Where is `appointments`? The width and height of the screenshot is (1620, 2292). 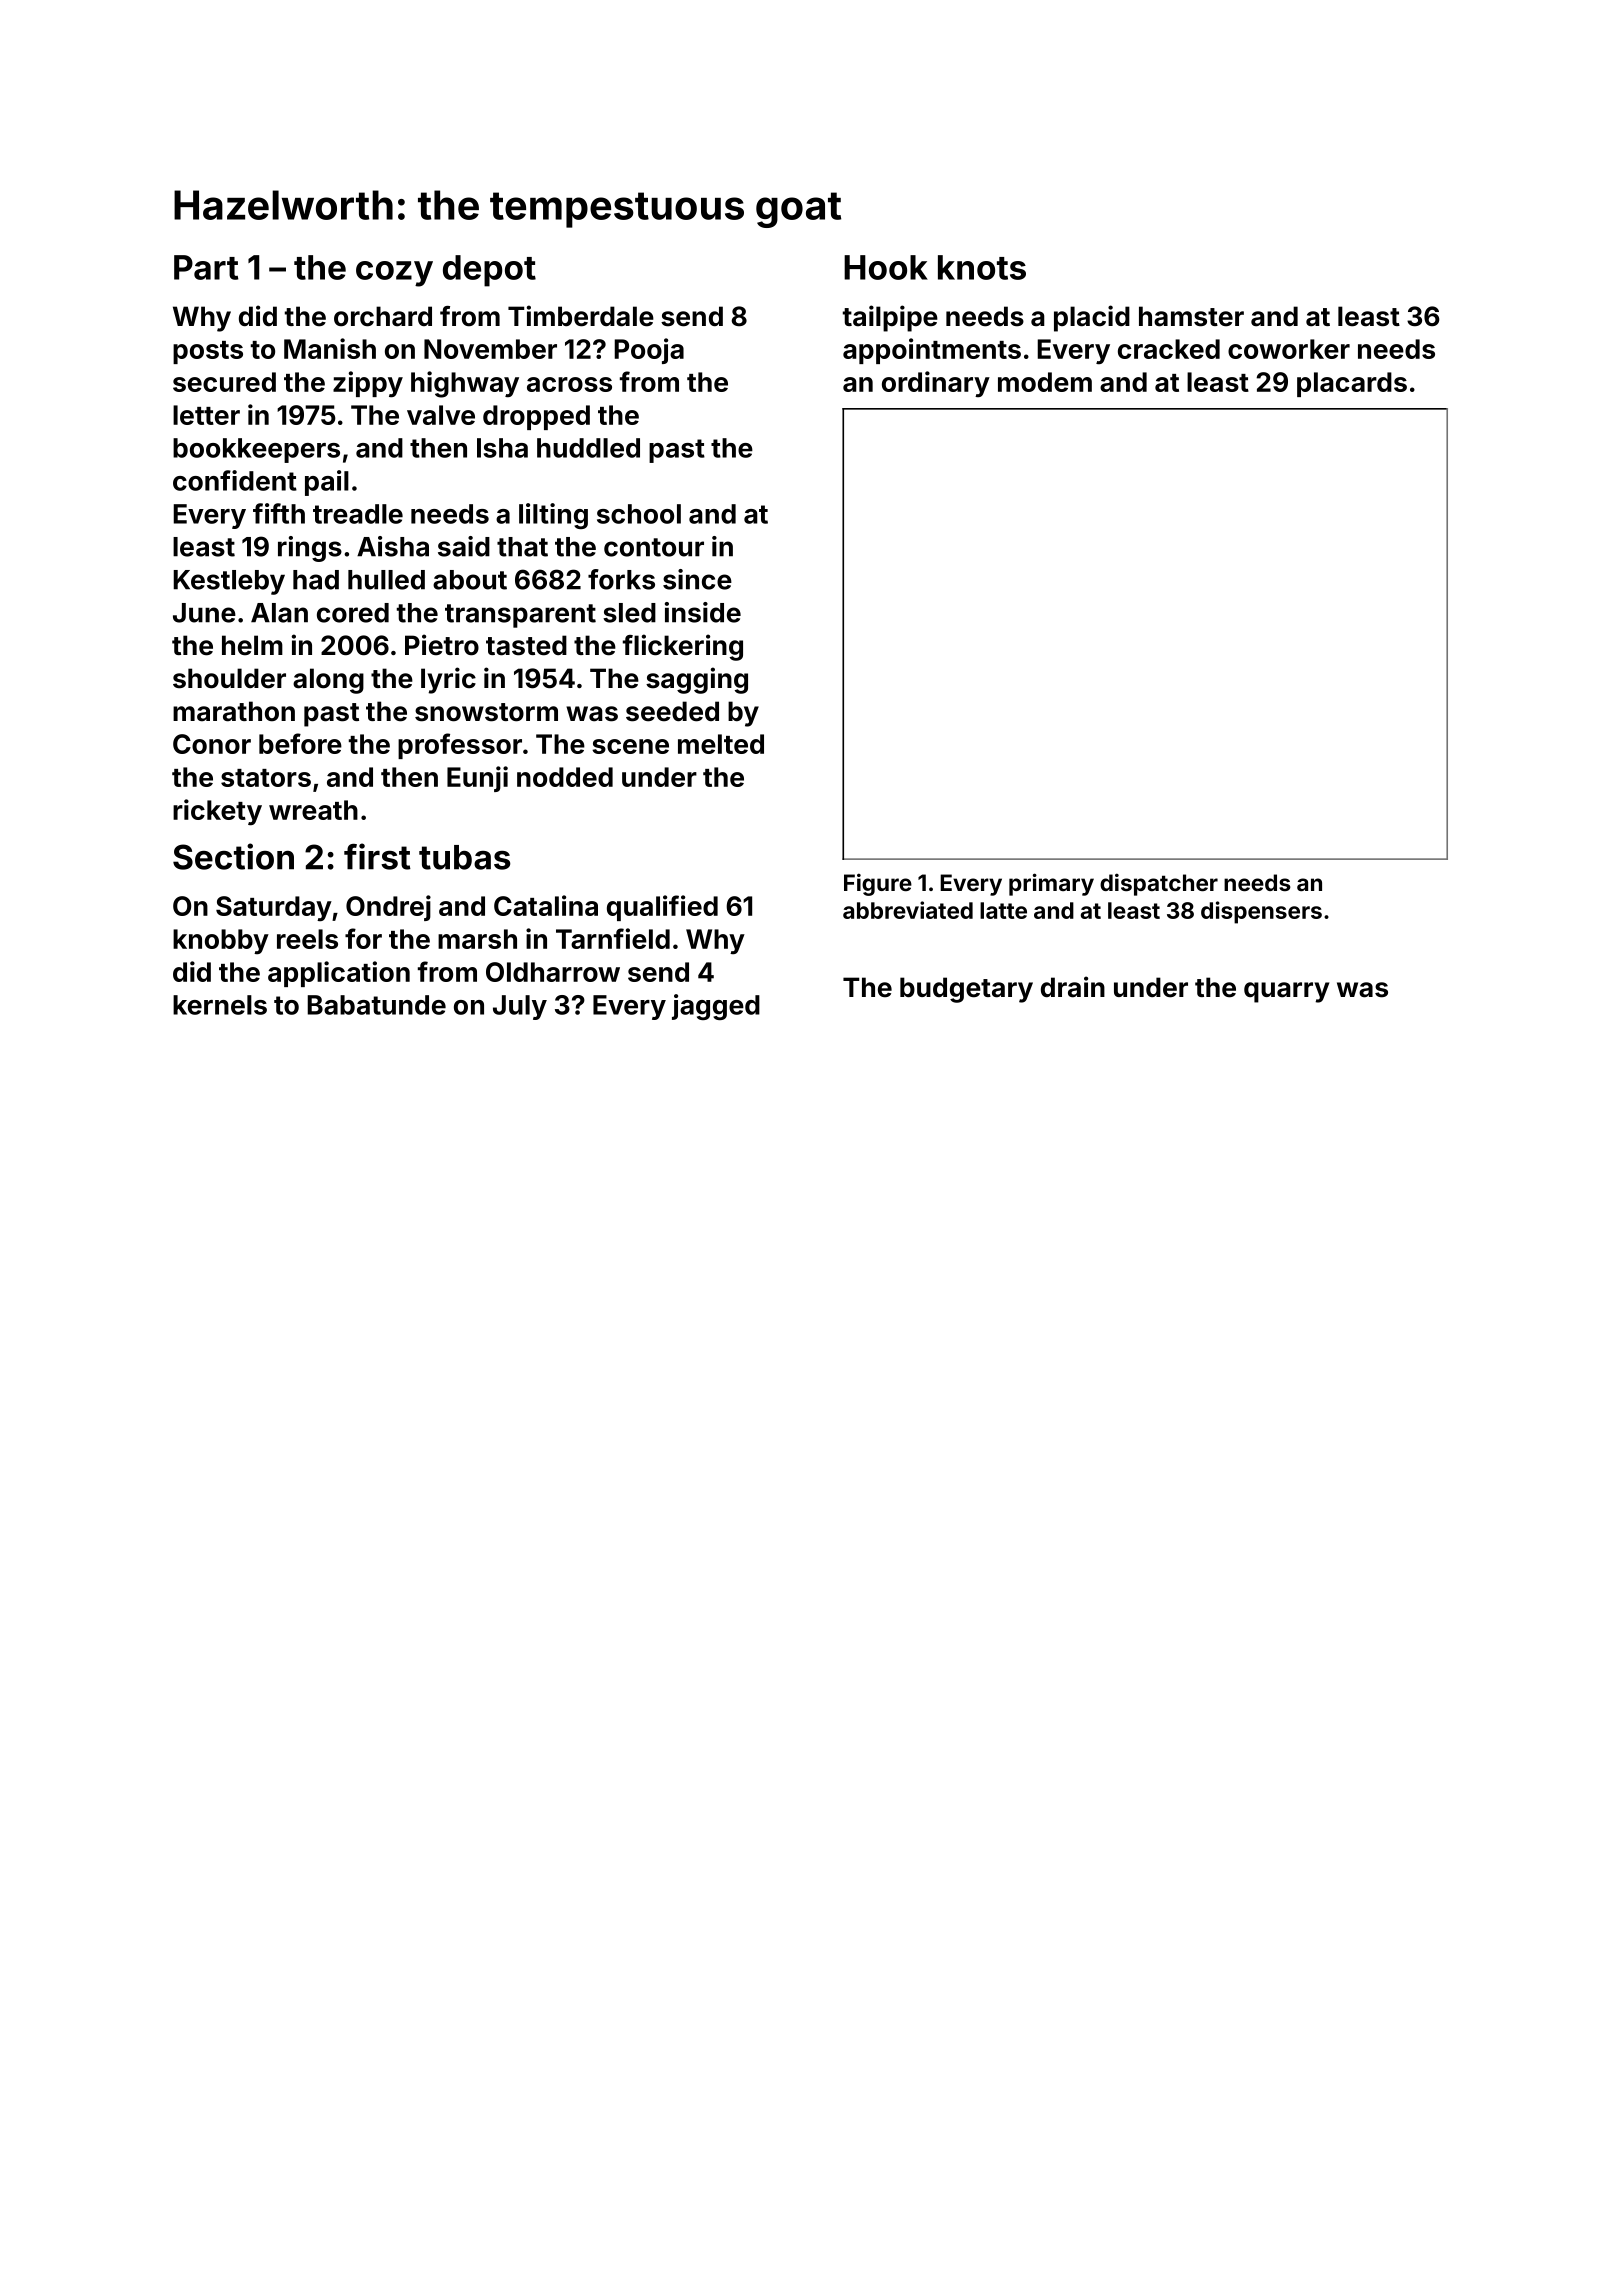 appointments is located at coordinates (932, 351).
